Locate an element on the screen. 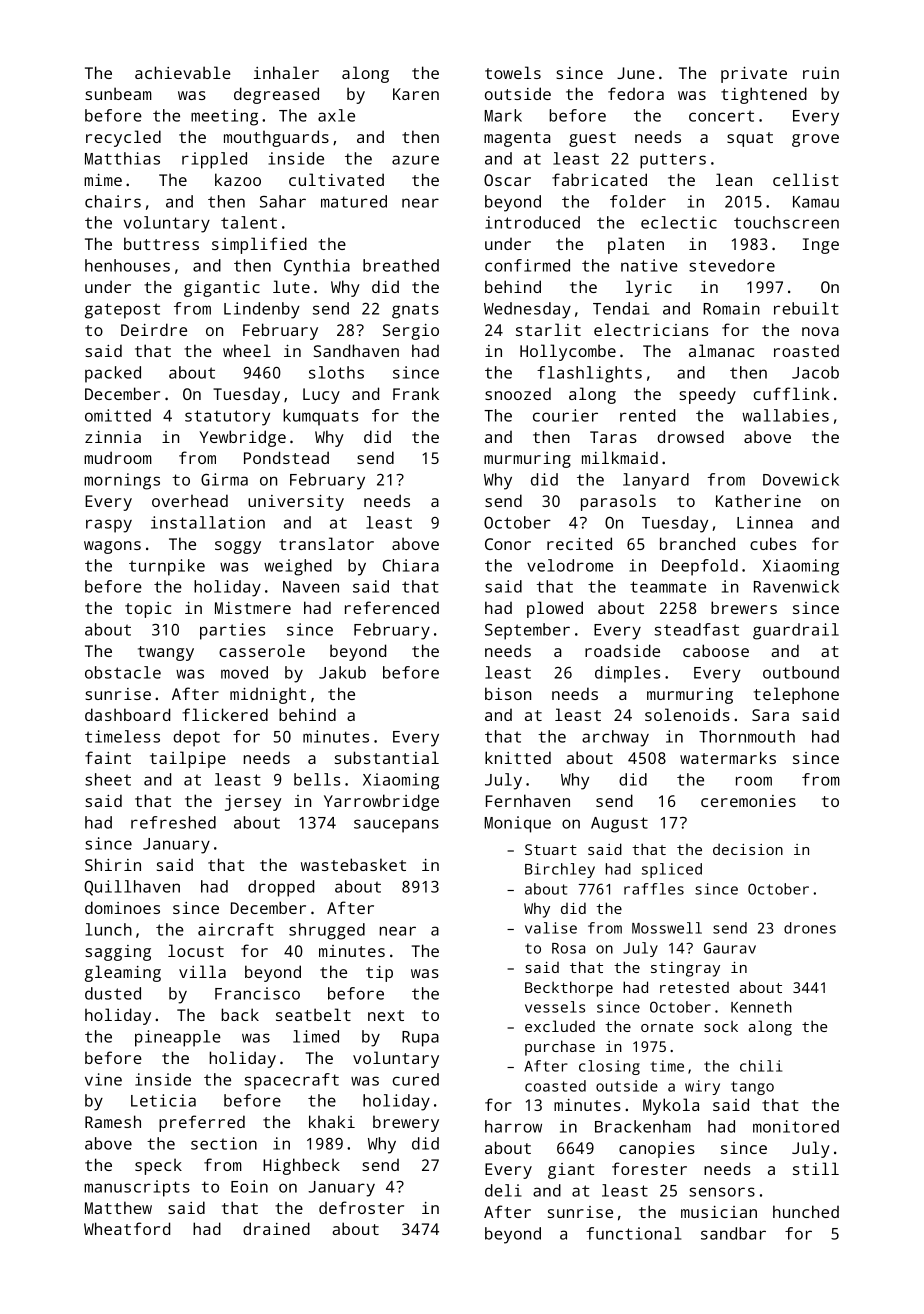 Image resolution: width=924 pixels, height=1314 pixels. sunbeam is located at coordinates (118, 93).
